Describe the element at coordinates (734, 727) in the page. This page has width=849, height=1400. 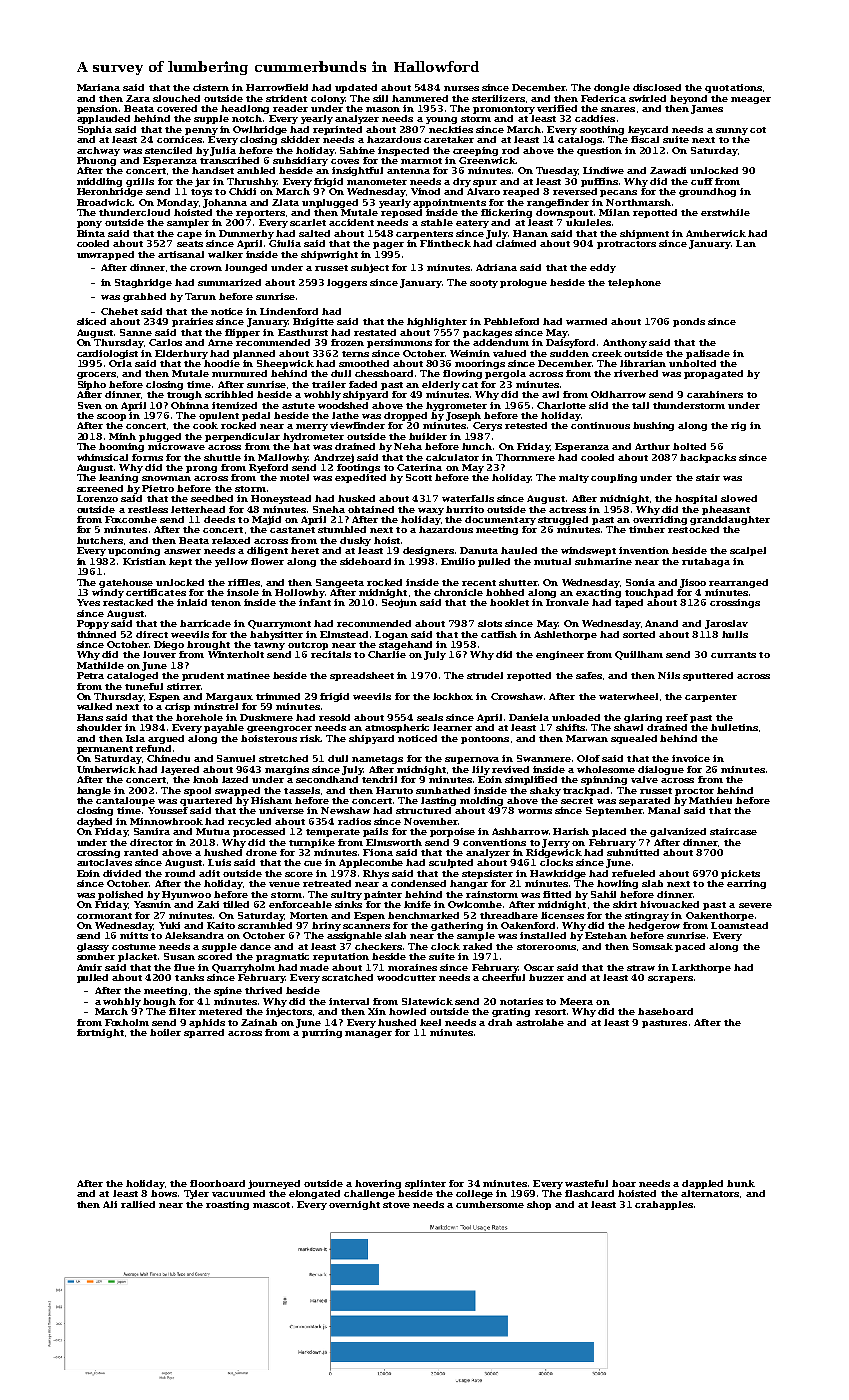
I see `bulletins` at that location.
